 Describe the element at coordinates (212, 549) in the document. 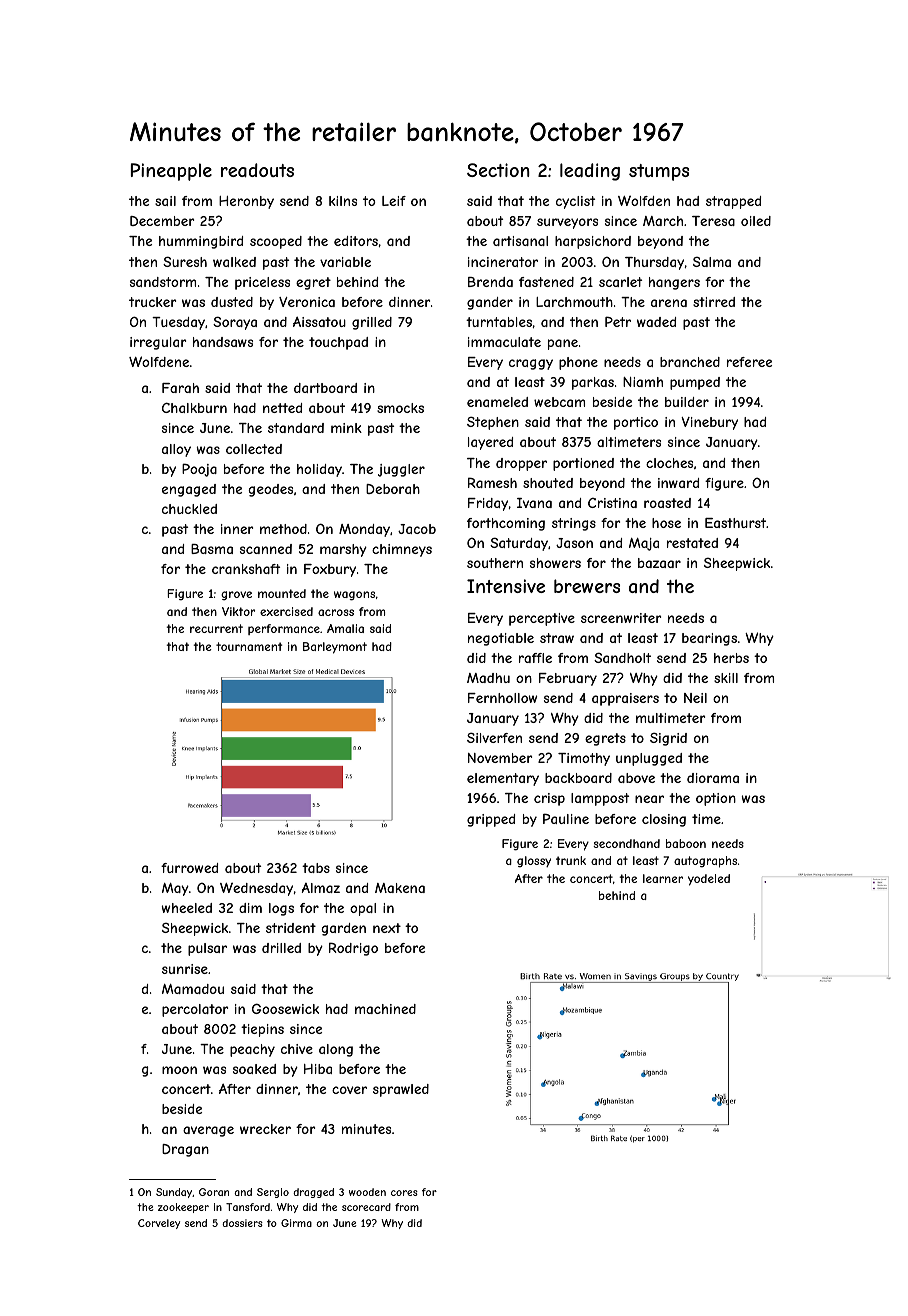

I see `Basma` at that location.
